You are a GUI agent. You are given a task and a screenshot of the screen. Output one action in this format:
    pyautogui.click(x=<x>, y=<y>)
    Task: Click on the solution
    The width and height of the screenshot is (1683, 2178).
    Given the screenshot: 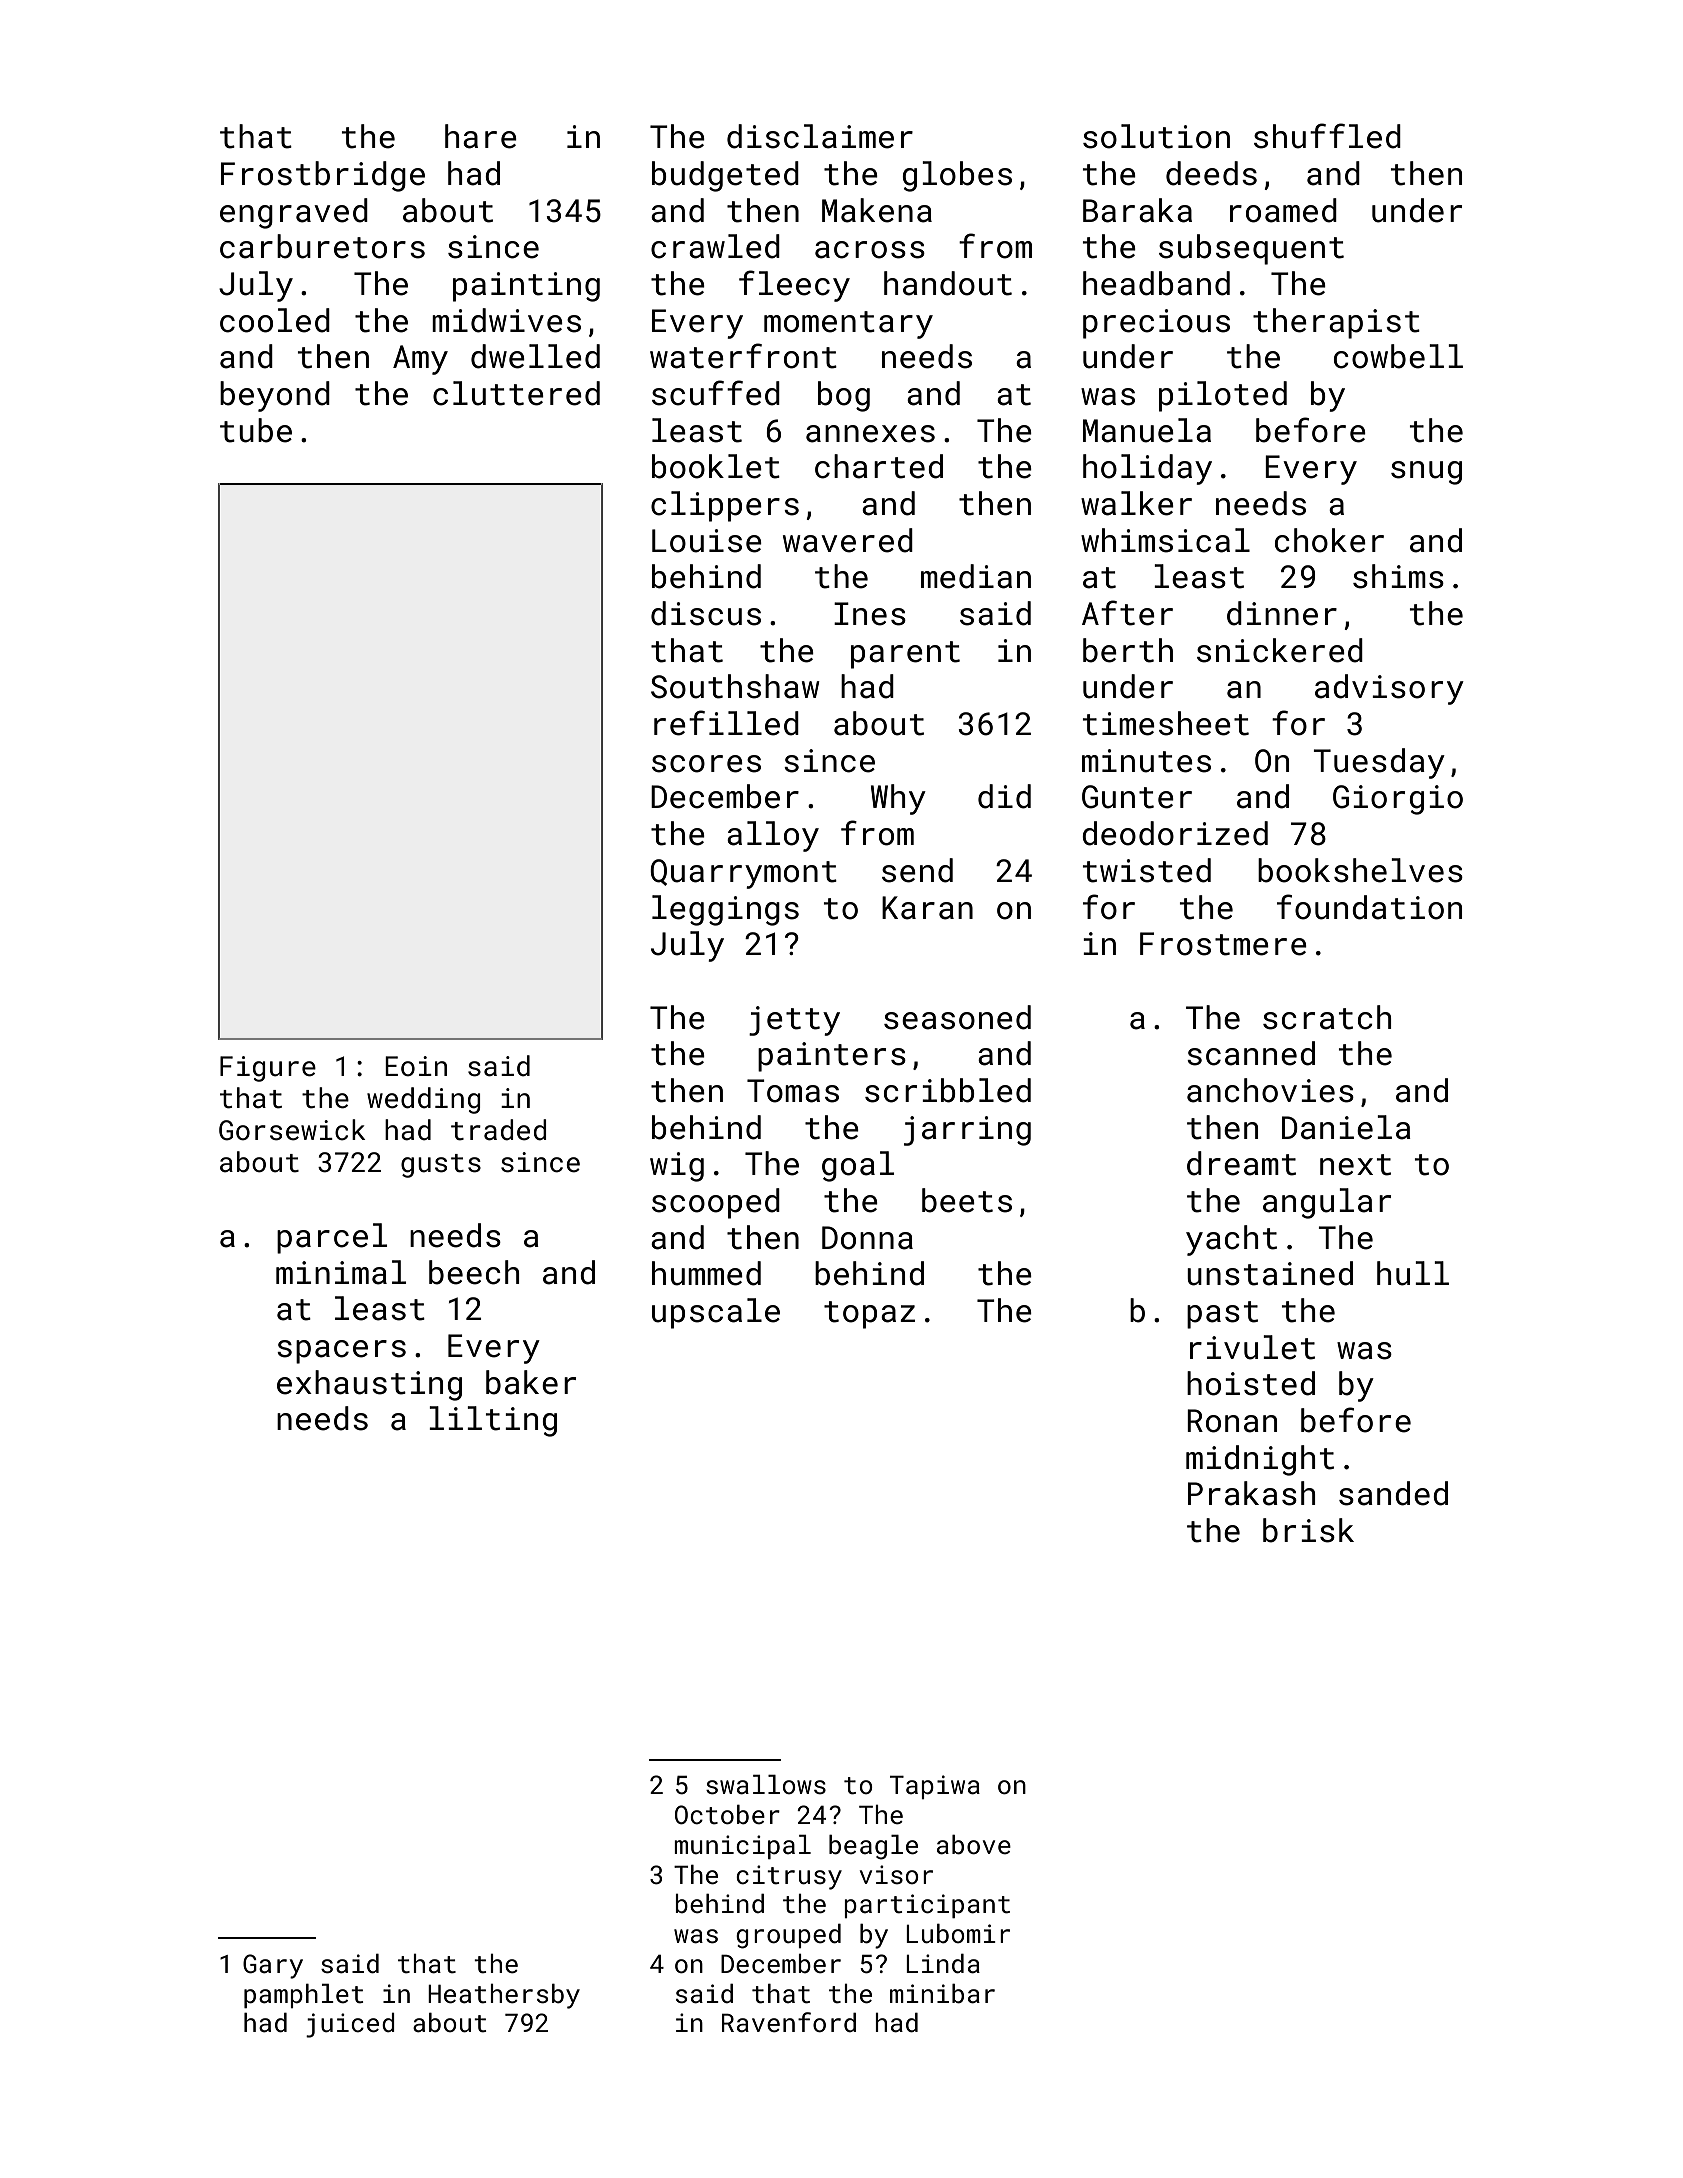 What is the action you would take?
    pyautogui.click(x=1156, y=136)
